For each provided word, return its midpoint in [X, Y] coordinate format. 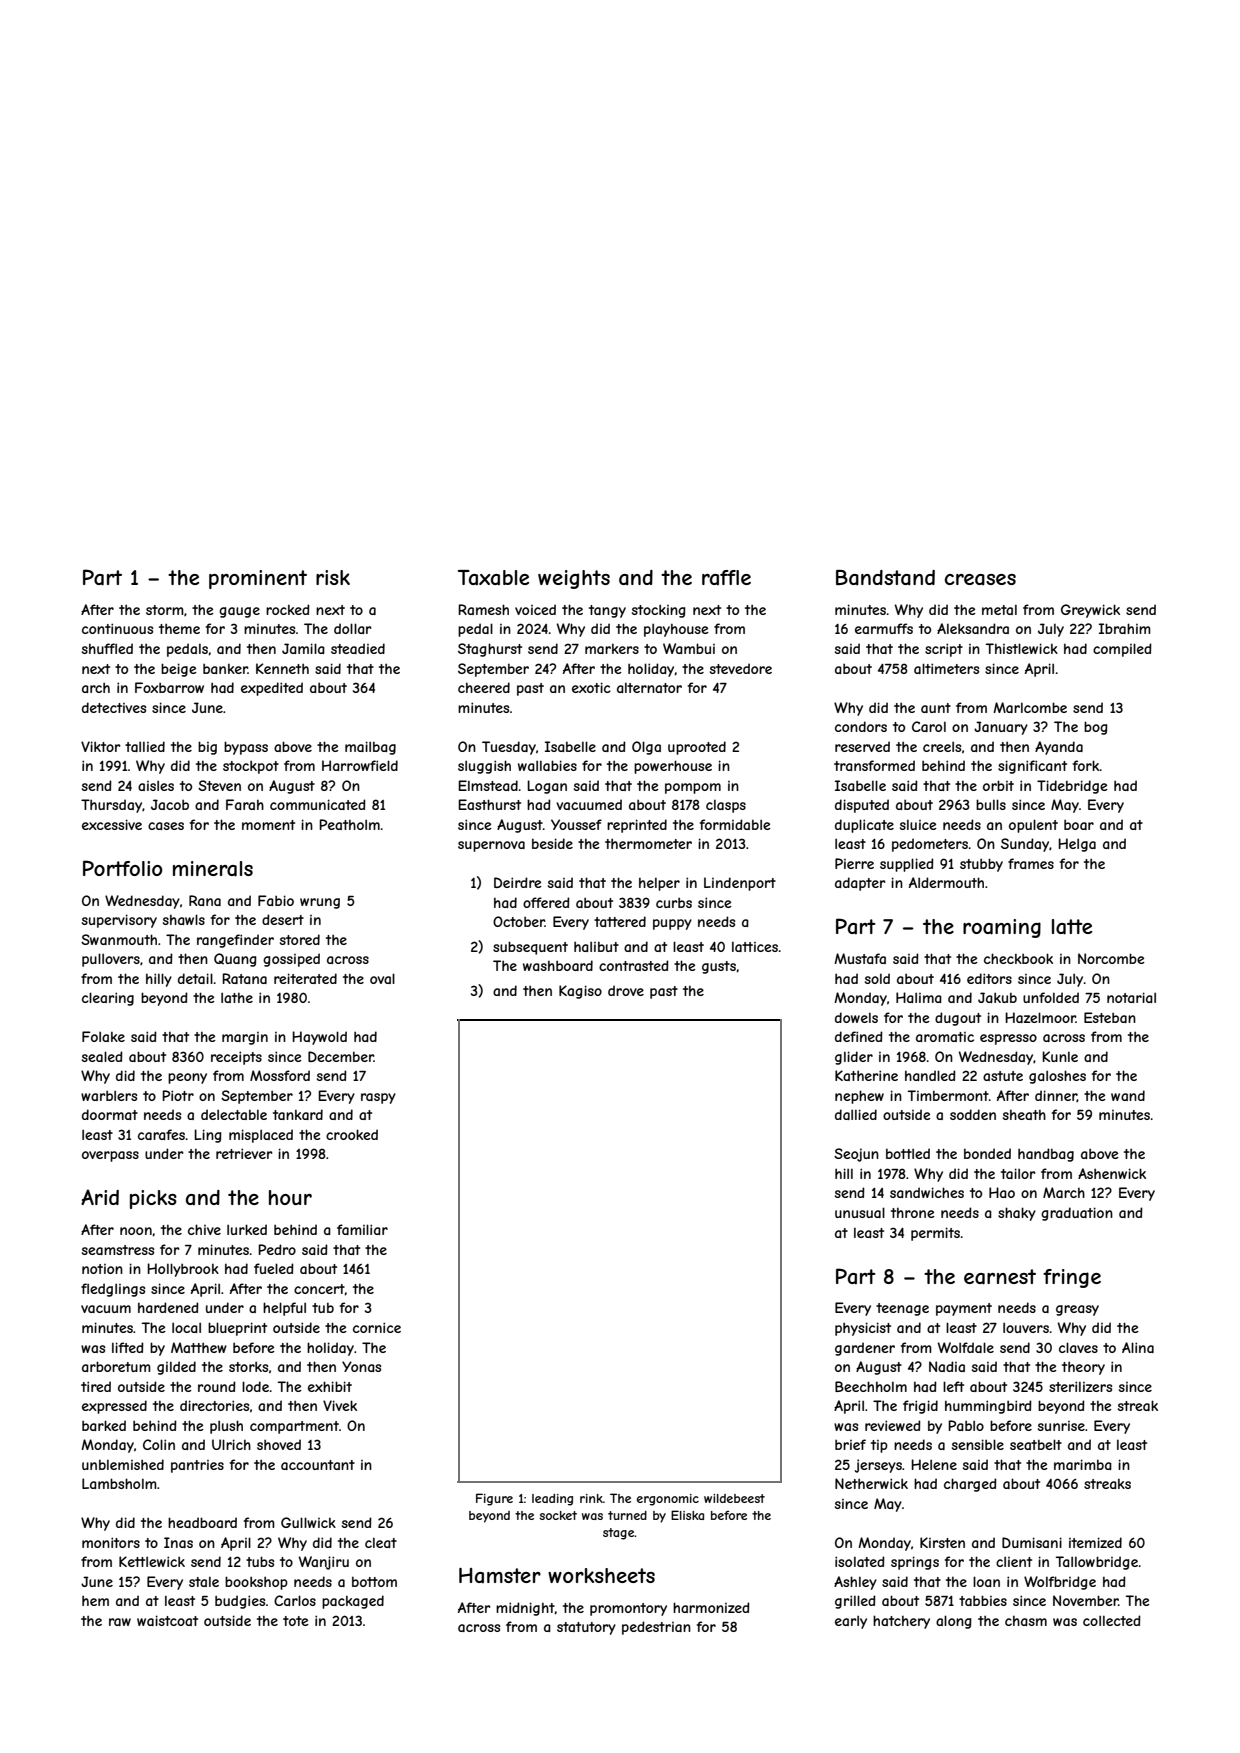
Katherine [866, 1075]
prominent [258, 579]
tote [296, 1621]
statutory [586, 1628]
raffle [726, 578]
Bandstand [885, 578]
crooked [352, 1134]
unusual [860, 1212]
